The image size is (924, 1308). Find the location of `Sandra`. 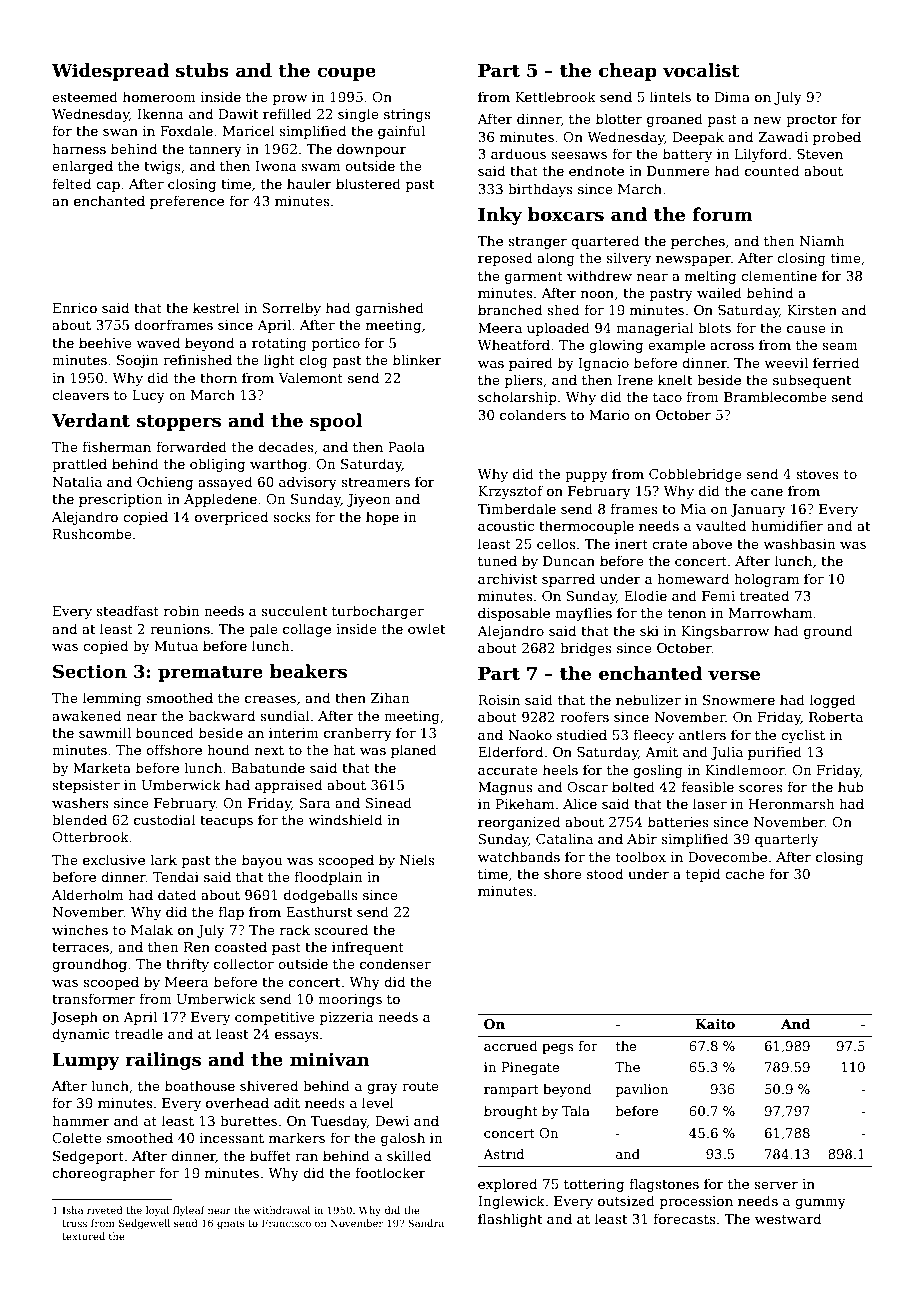

Sandra is located at coordinates (426, 1223).
